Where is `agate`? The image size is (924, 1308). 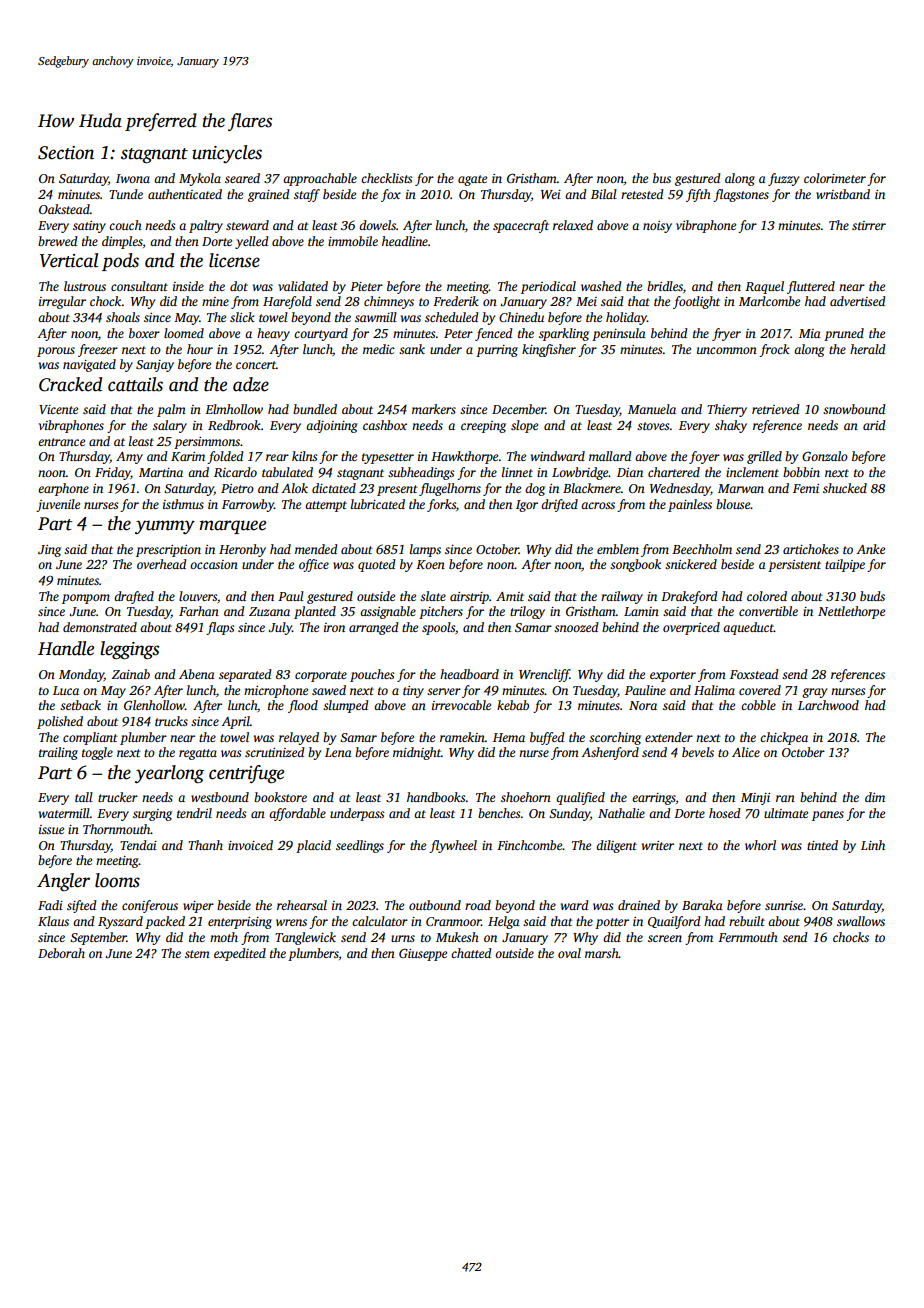 agate is located at coordinates (472, 180).
